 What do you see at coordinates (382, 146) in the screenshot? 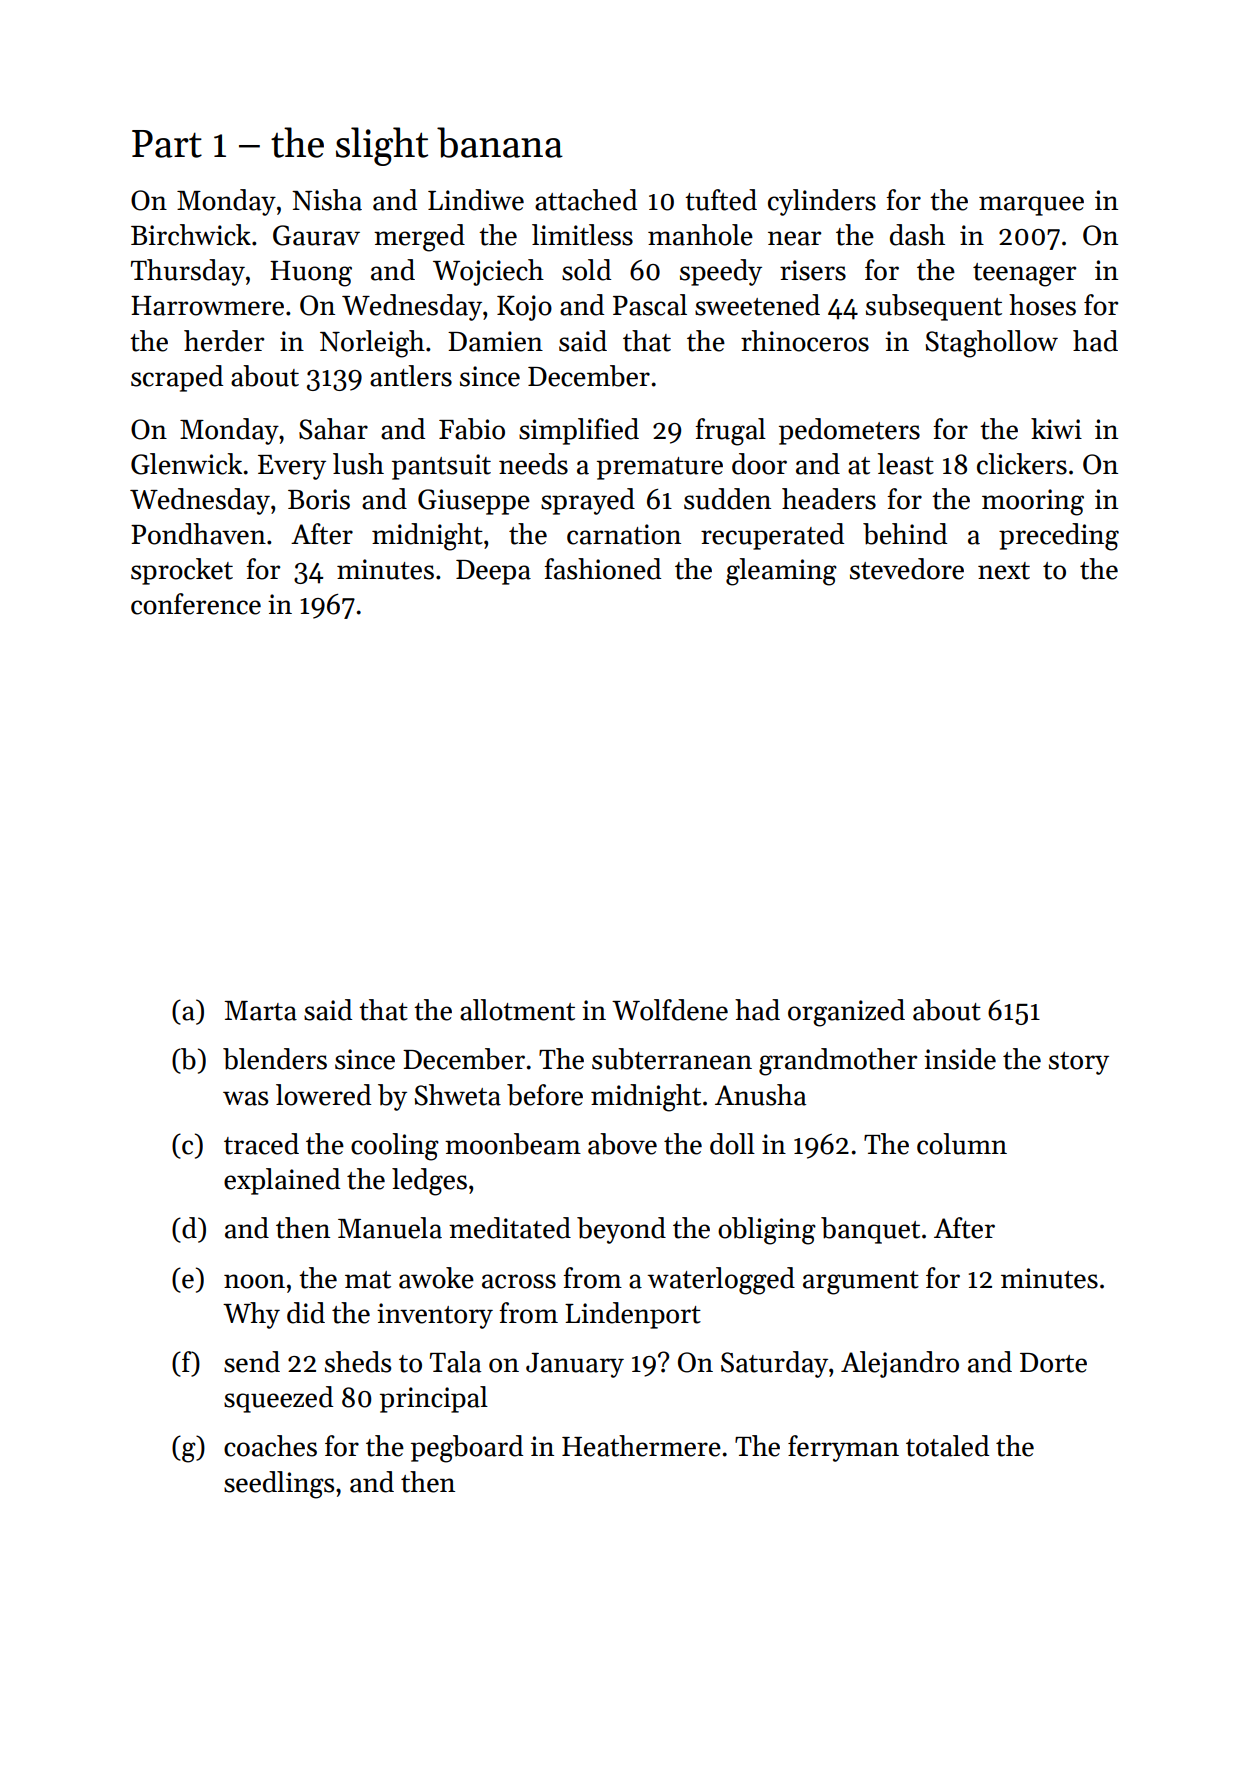
I see `slight` at bounding box center [382, 146].
